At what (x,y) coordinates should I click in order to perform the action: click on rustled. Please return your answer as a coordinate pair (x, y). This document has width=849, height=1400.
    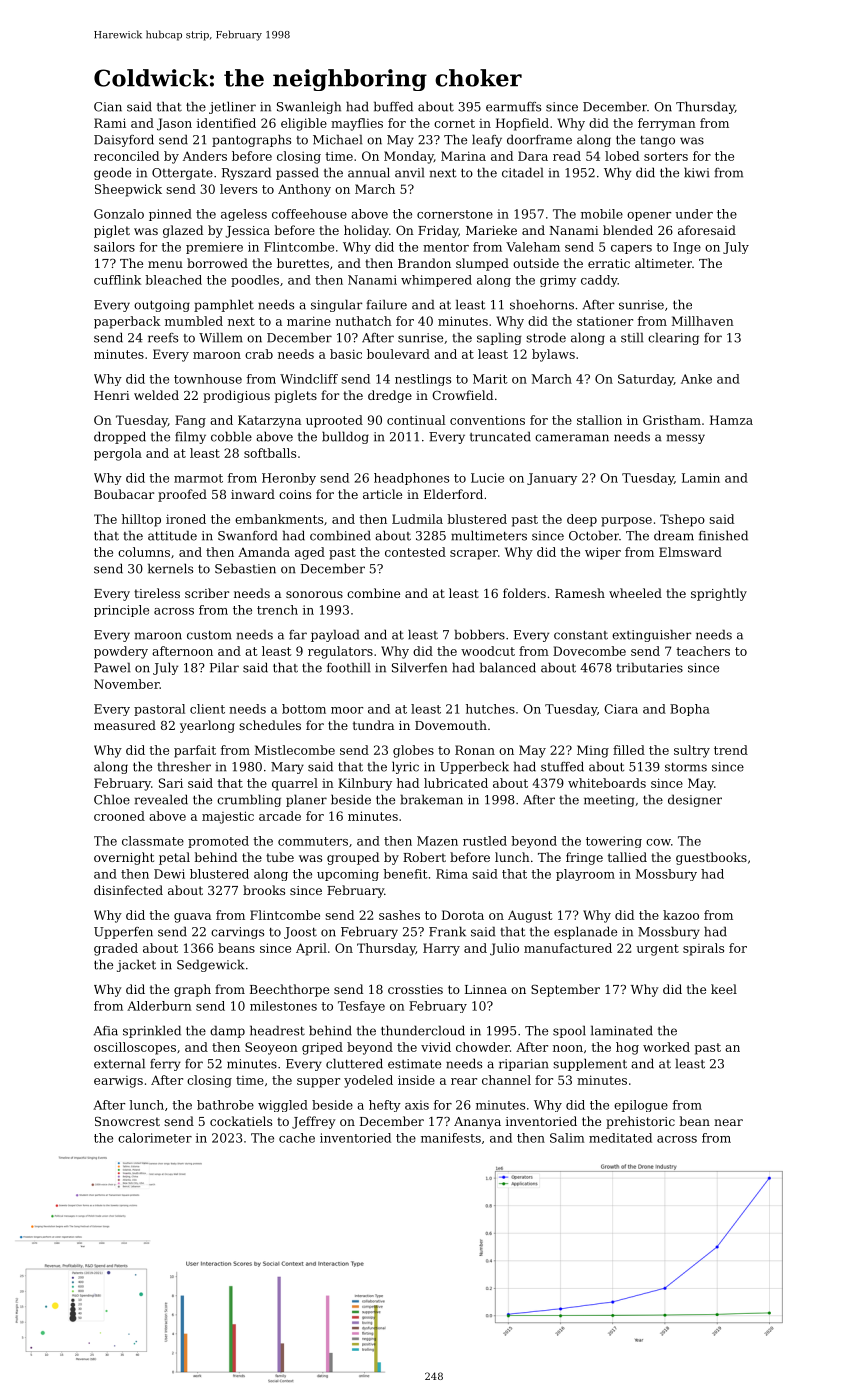
    Looking at the image, I should click on (485, 841).
